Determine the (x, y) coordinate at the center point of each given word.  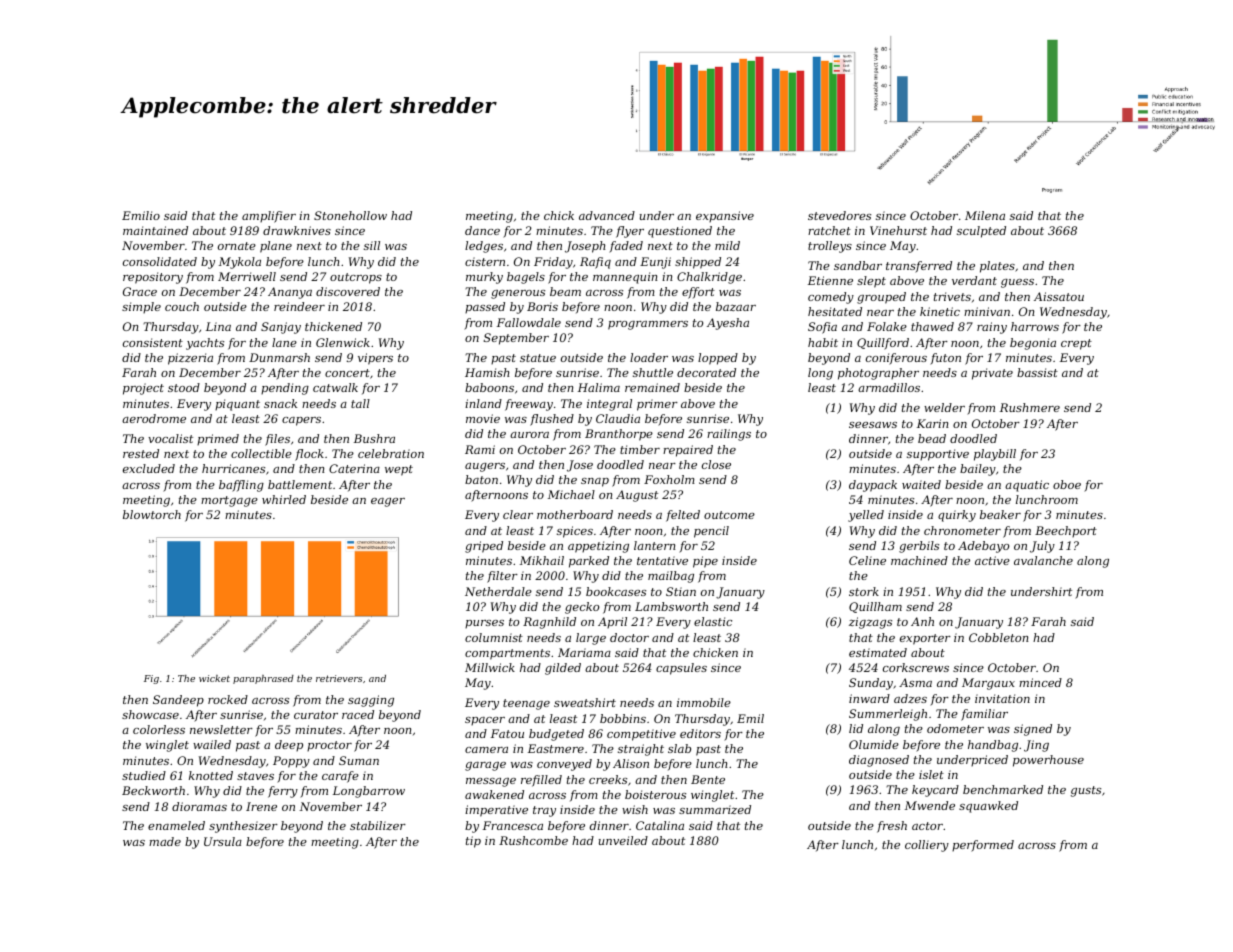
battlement (300, 484)
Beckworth (153, 790)
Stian (681, 591)
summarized (715, 809)
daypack (873, 486)
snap (595, 482)
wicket (214, 678)
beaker (1000, 514)
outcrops (356, 278)
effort (698, 293)
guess (1017, 283)
